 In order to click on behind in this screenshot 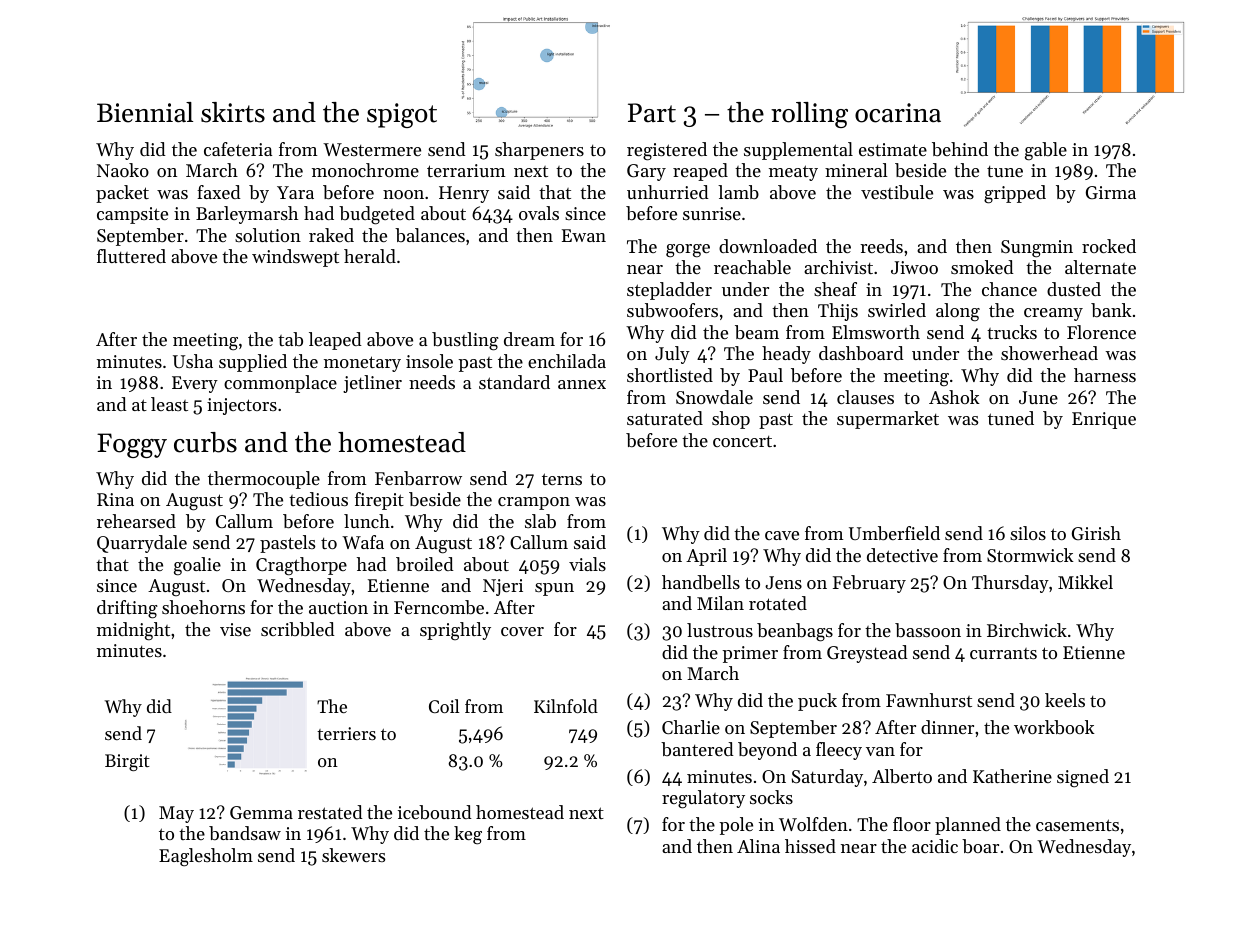, I will do `click(960, 149)`.
